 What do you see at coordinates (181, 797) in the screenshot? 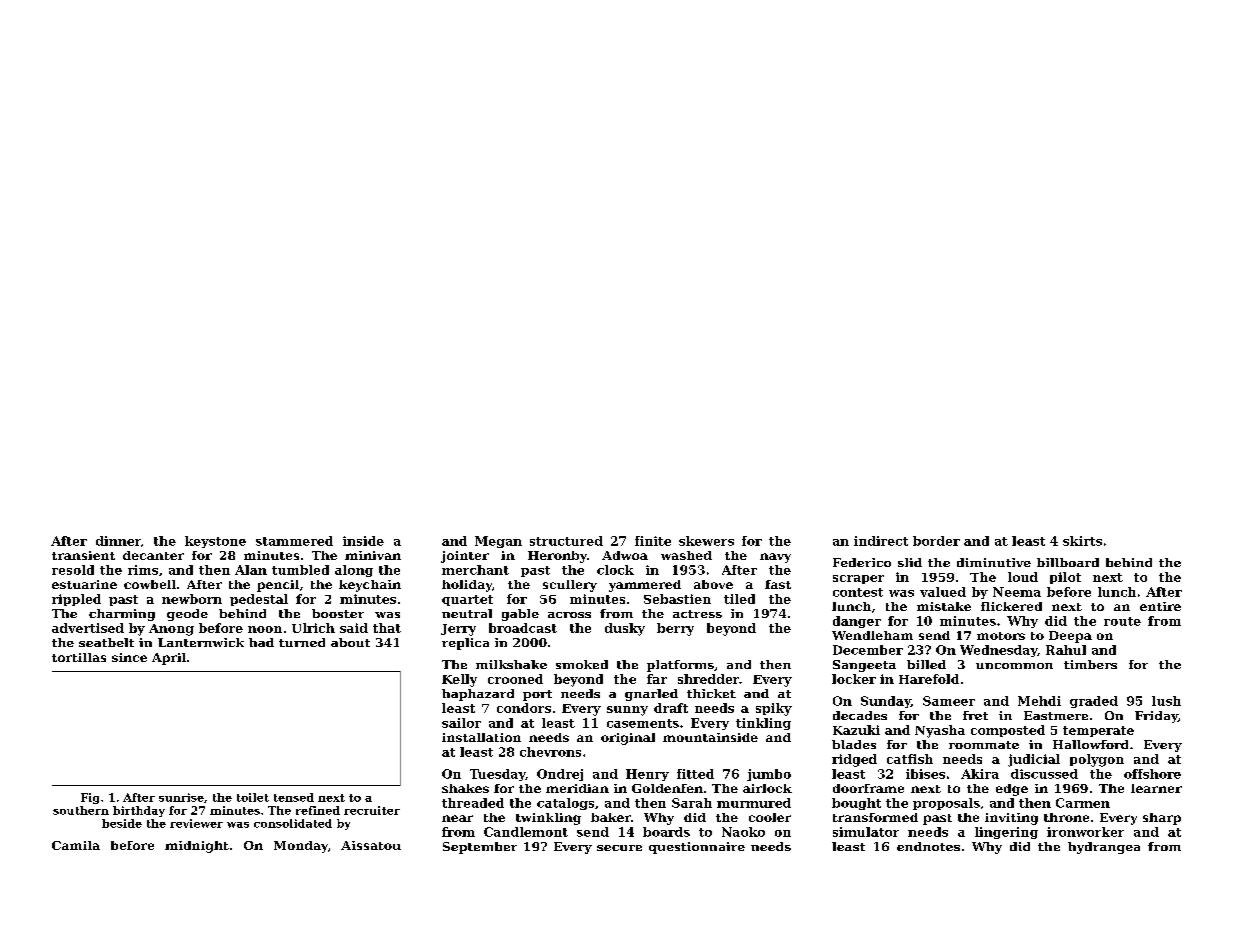
I see `sunrise` at bounding box center [181, 797].
